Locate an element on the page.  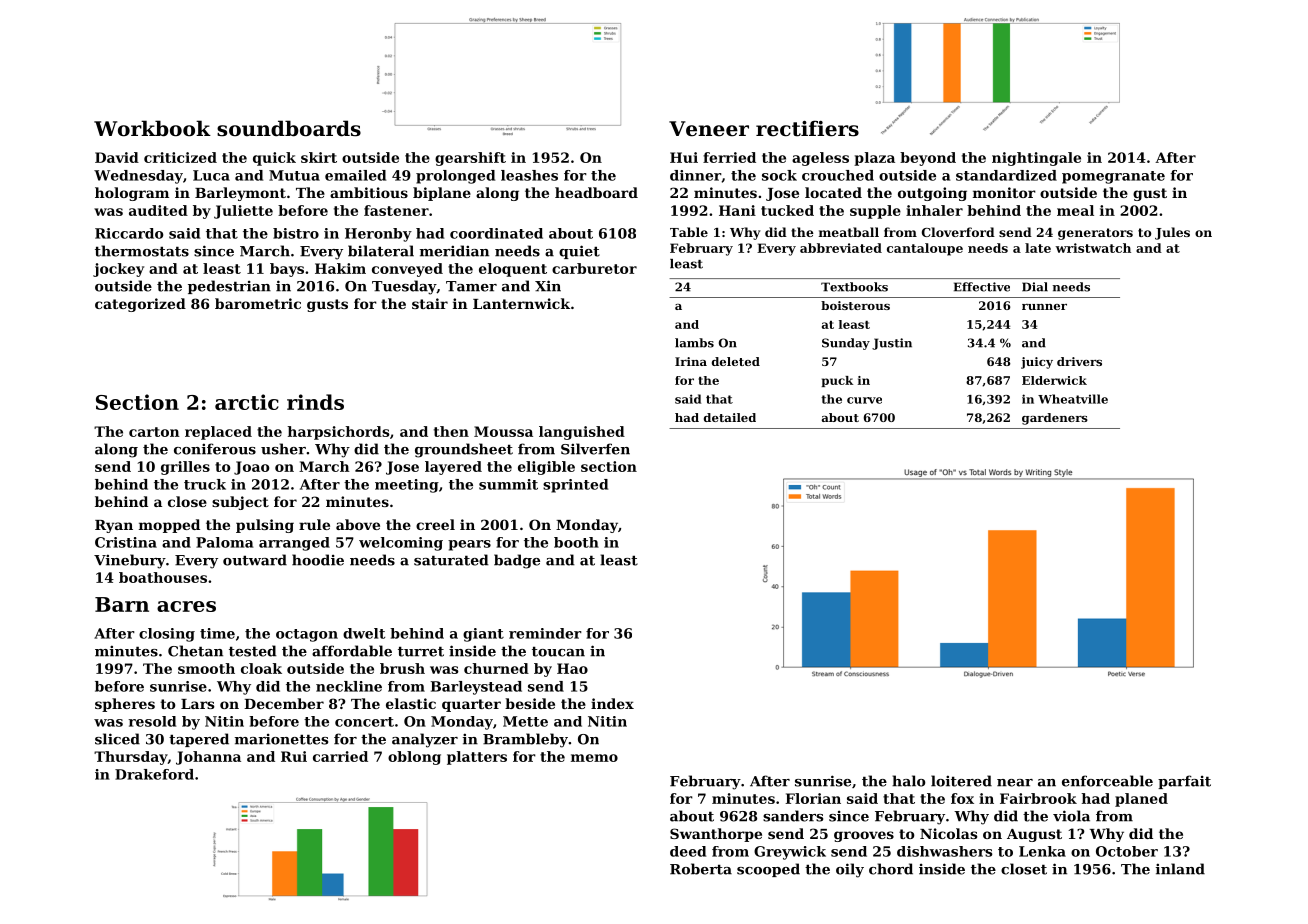
Veneer is located at coordinates (709, 129).
